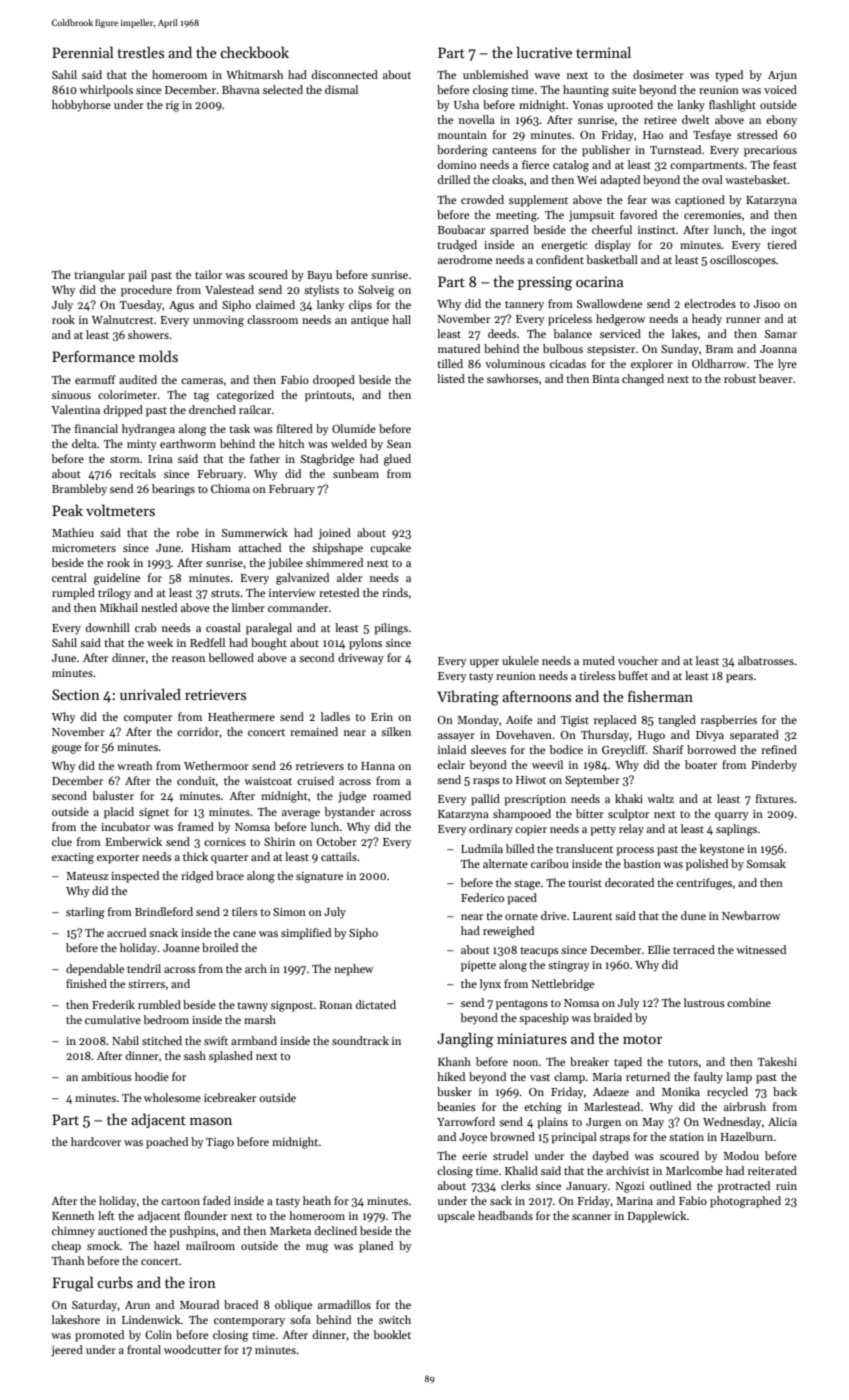 This document has height=1400, width=849. I want to click on pilings, so click(391, 629).
